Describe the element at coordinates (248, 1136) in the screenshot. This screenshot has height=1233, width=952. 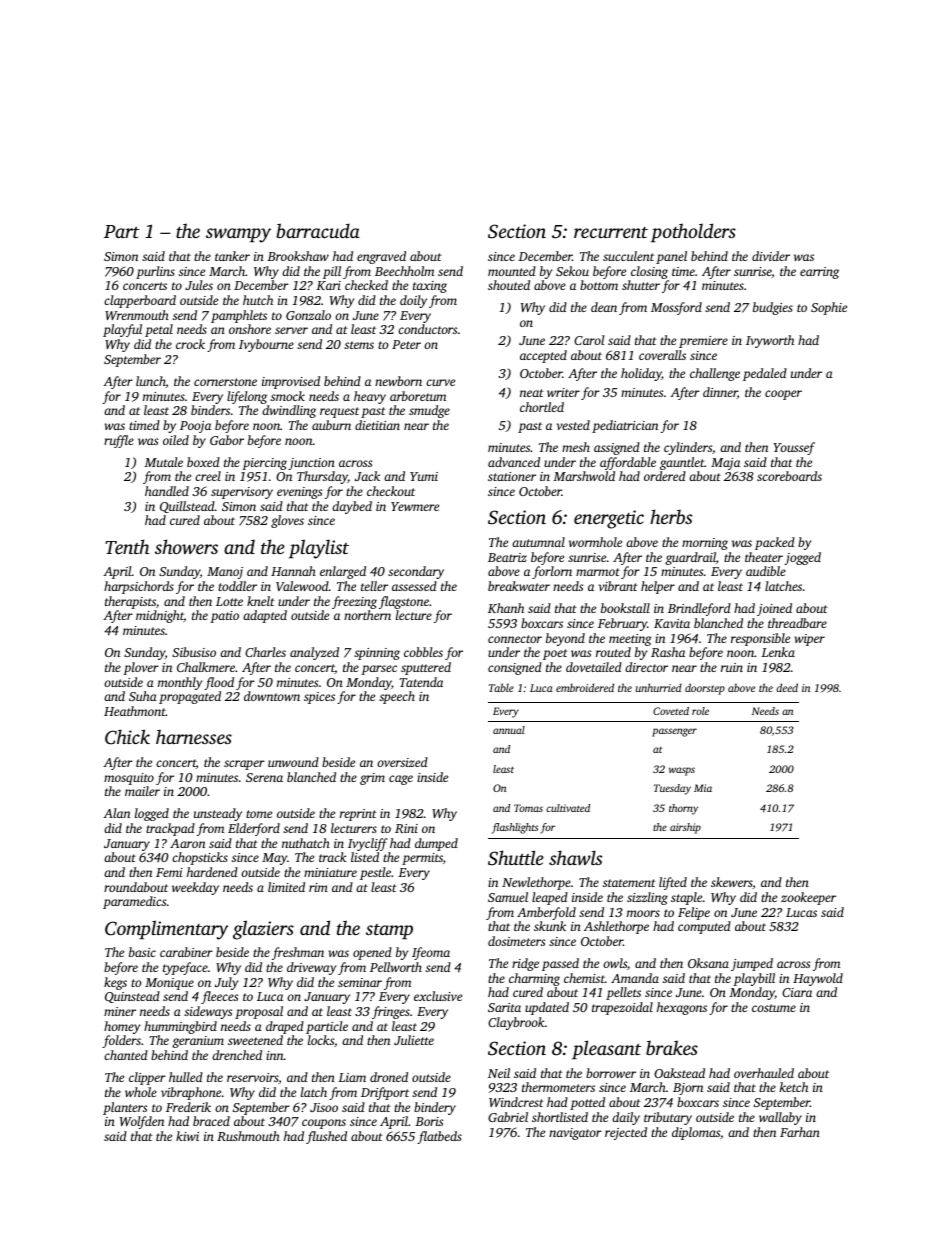
I see `Rushmouth` at that location.
